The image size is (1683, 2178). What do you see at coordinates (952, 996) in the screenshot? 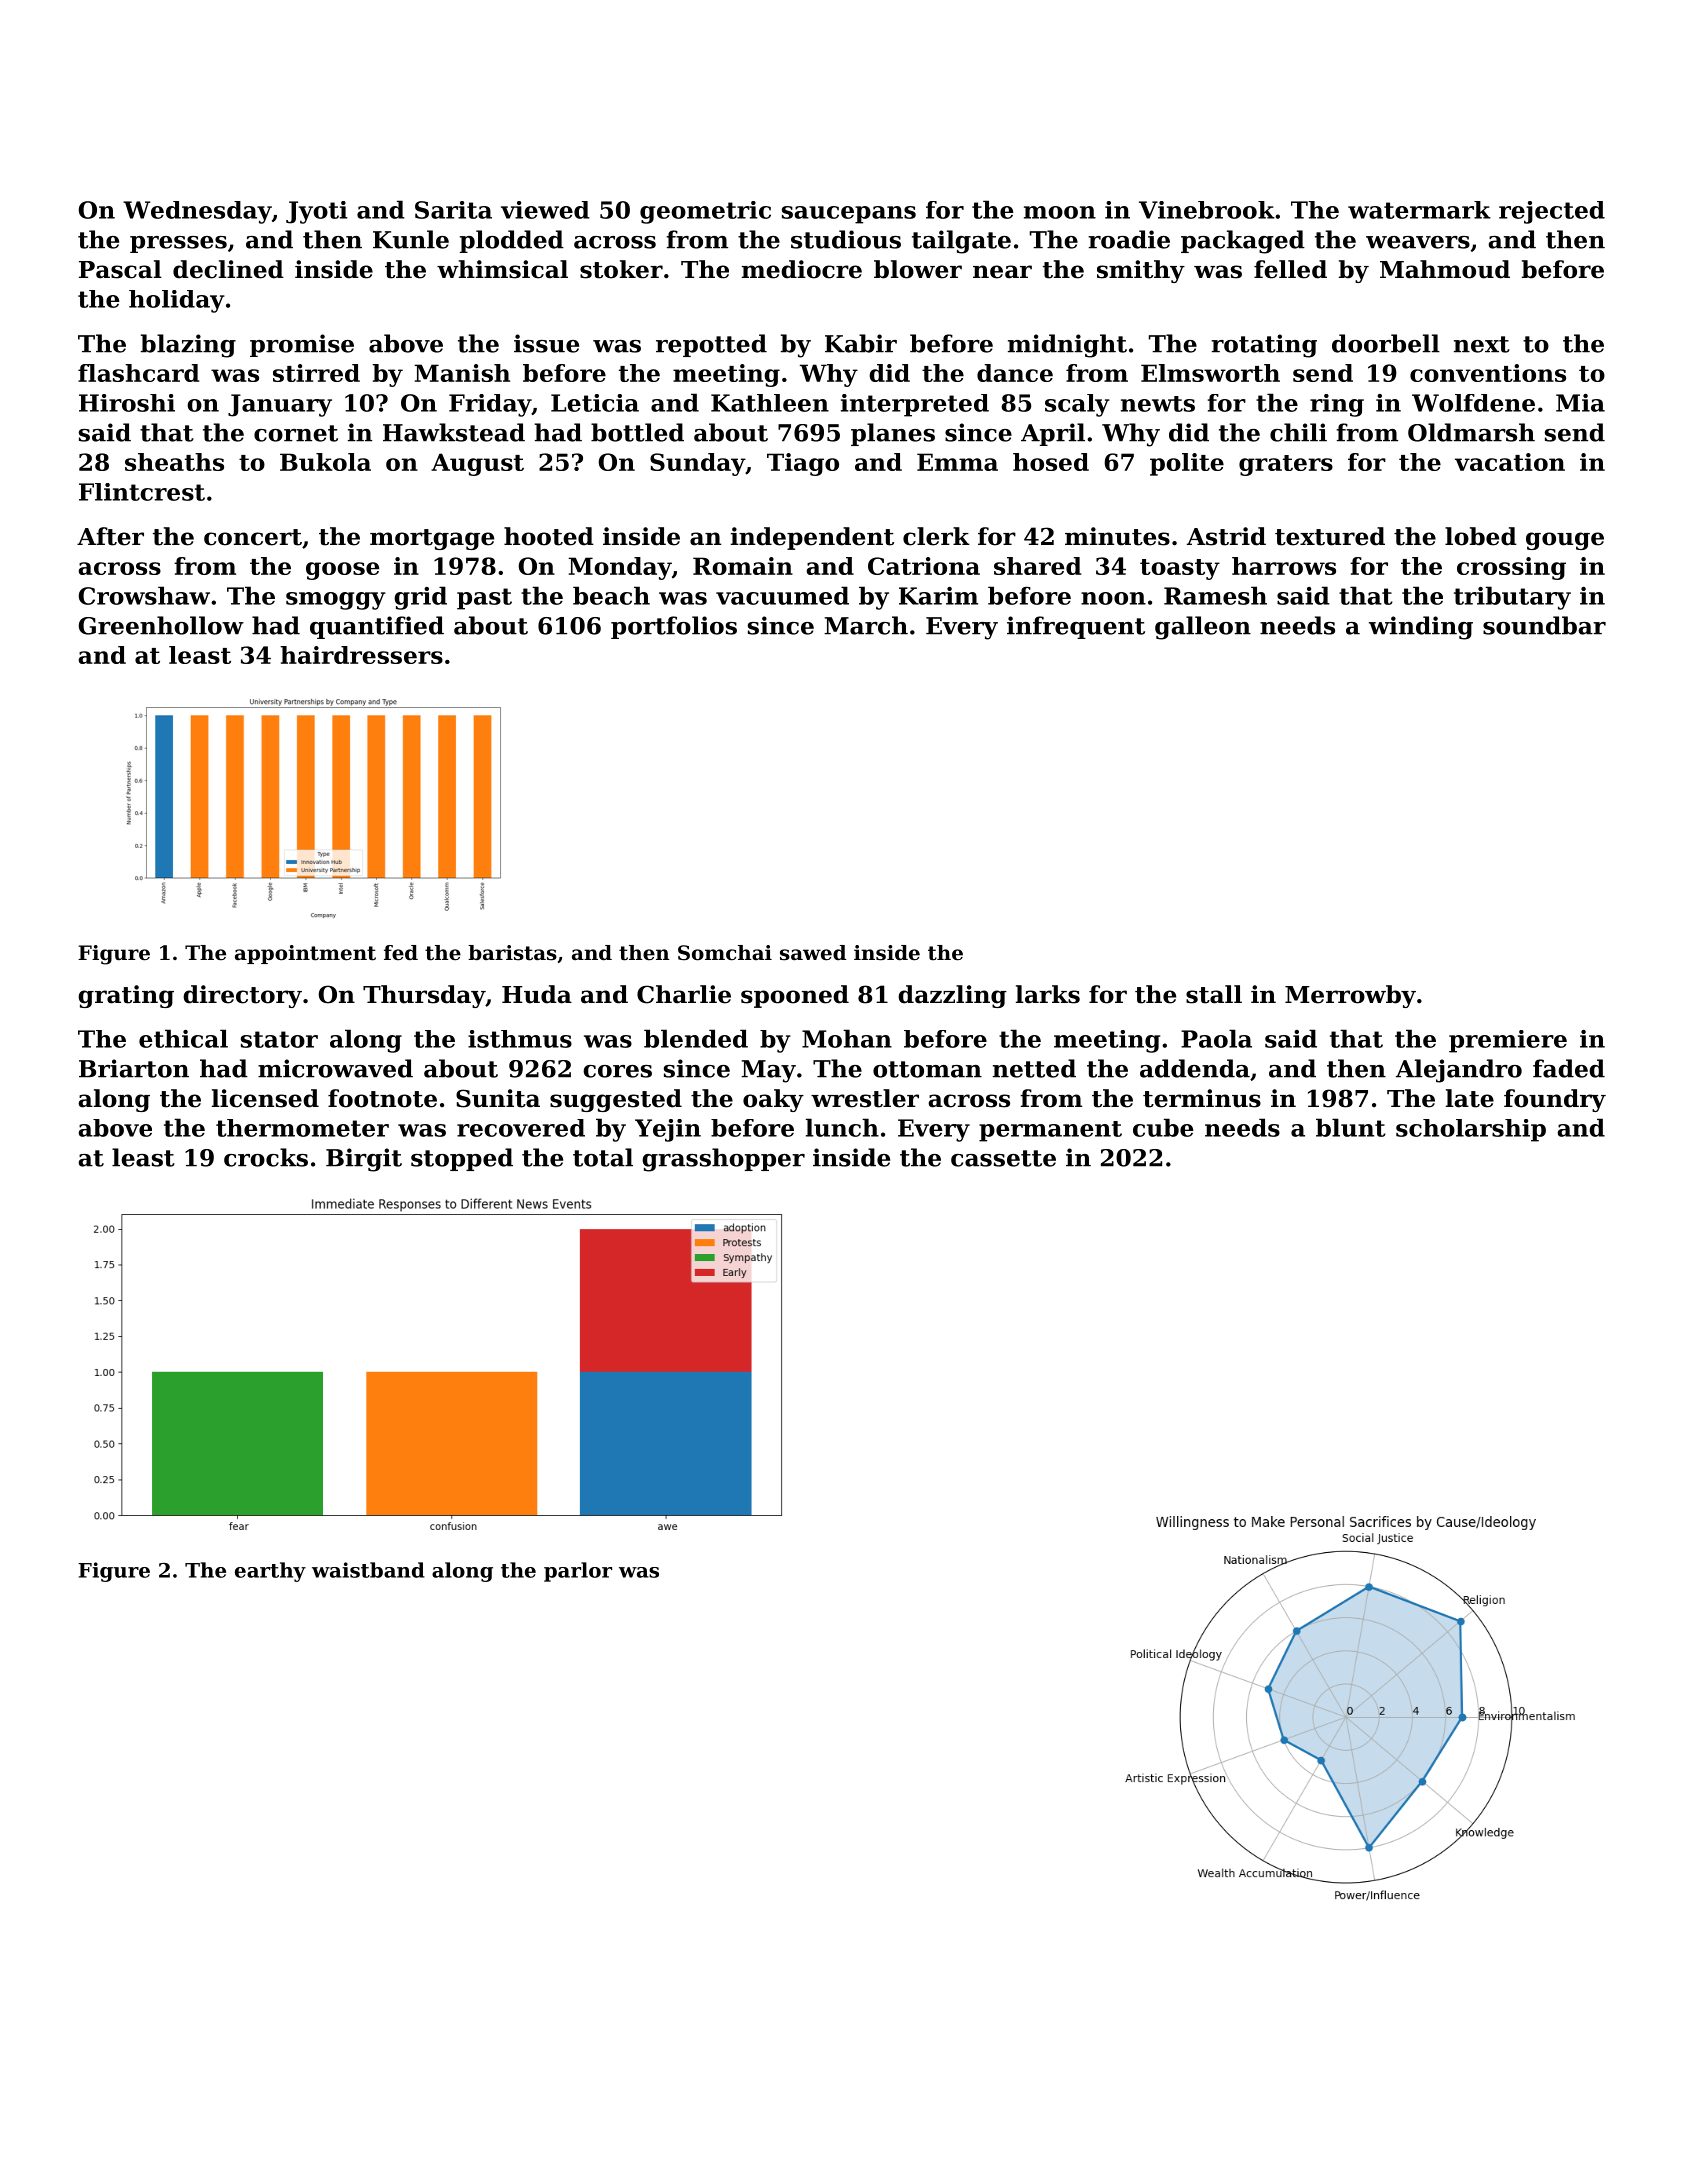
I see `dazzling` at bounding box center [952, 996].
